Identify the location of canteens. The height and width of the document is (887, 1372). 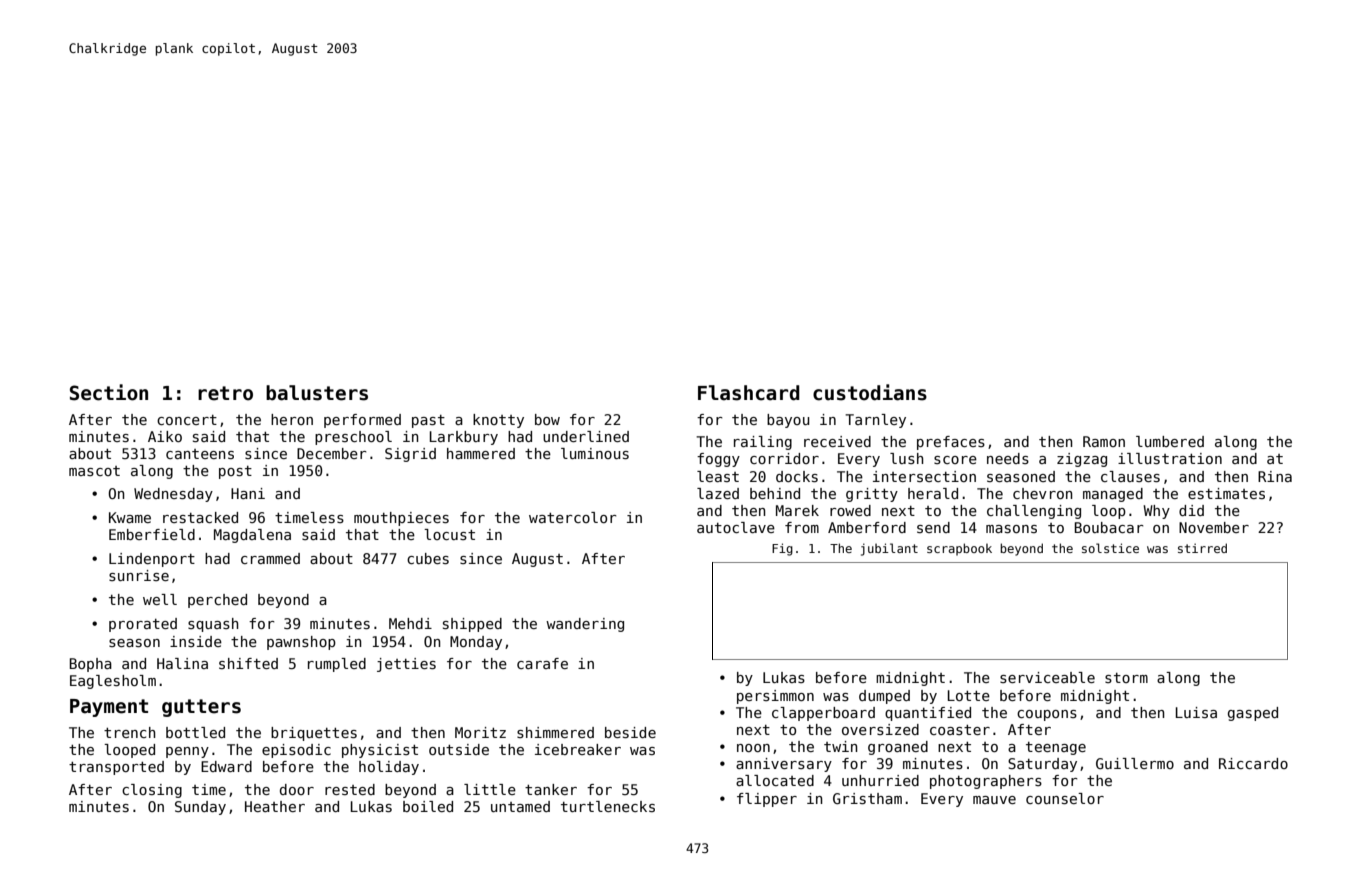
(200, 454).
